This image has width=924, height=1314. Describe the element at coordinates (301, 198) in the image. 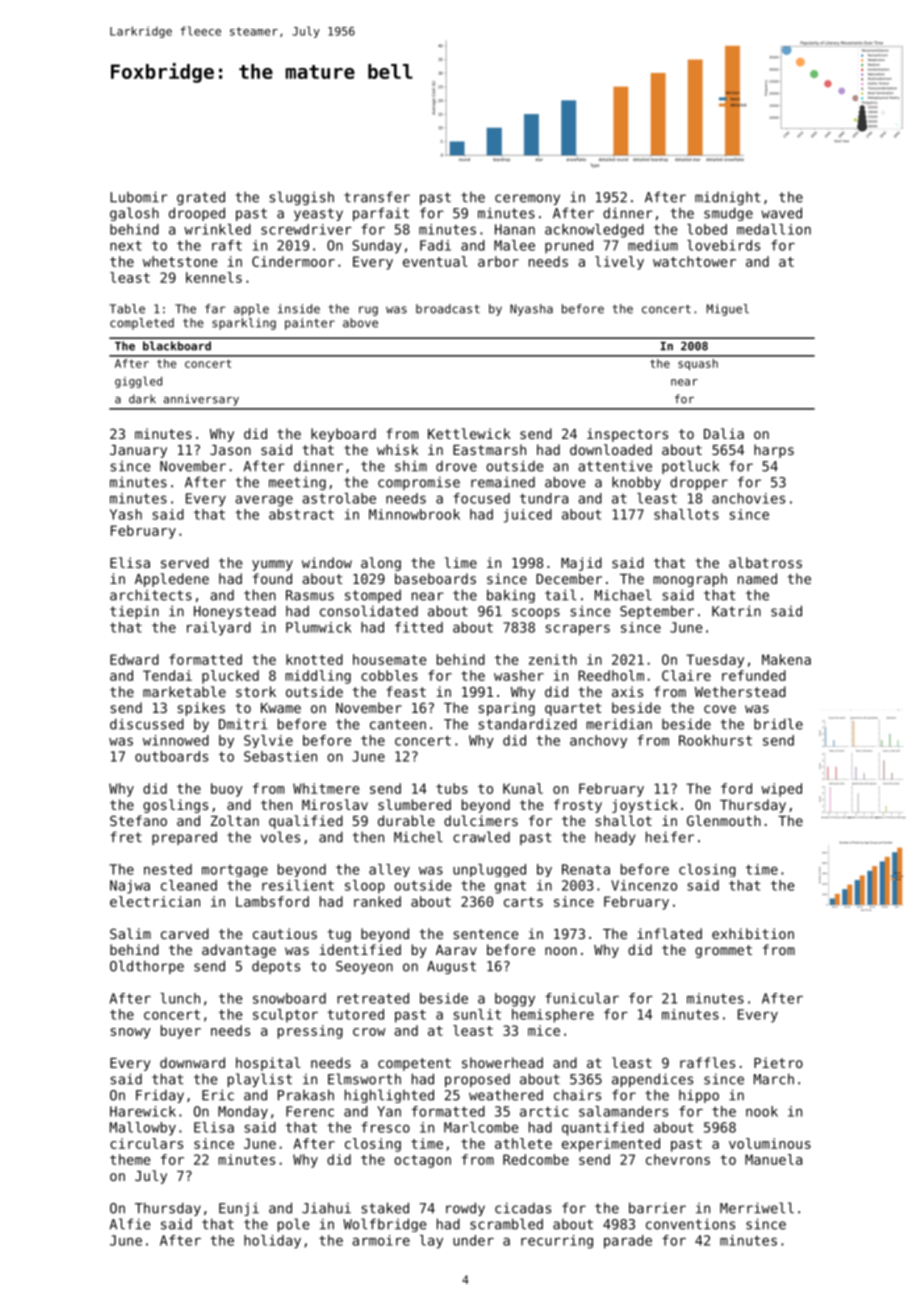

I see `sluggish` at that location.
